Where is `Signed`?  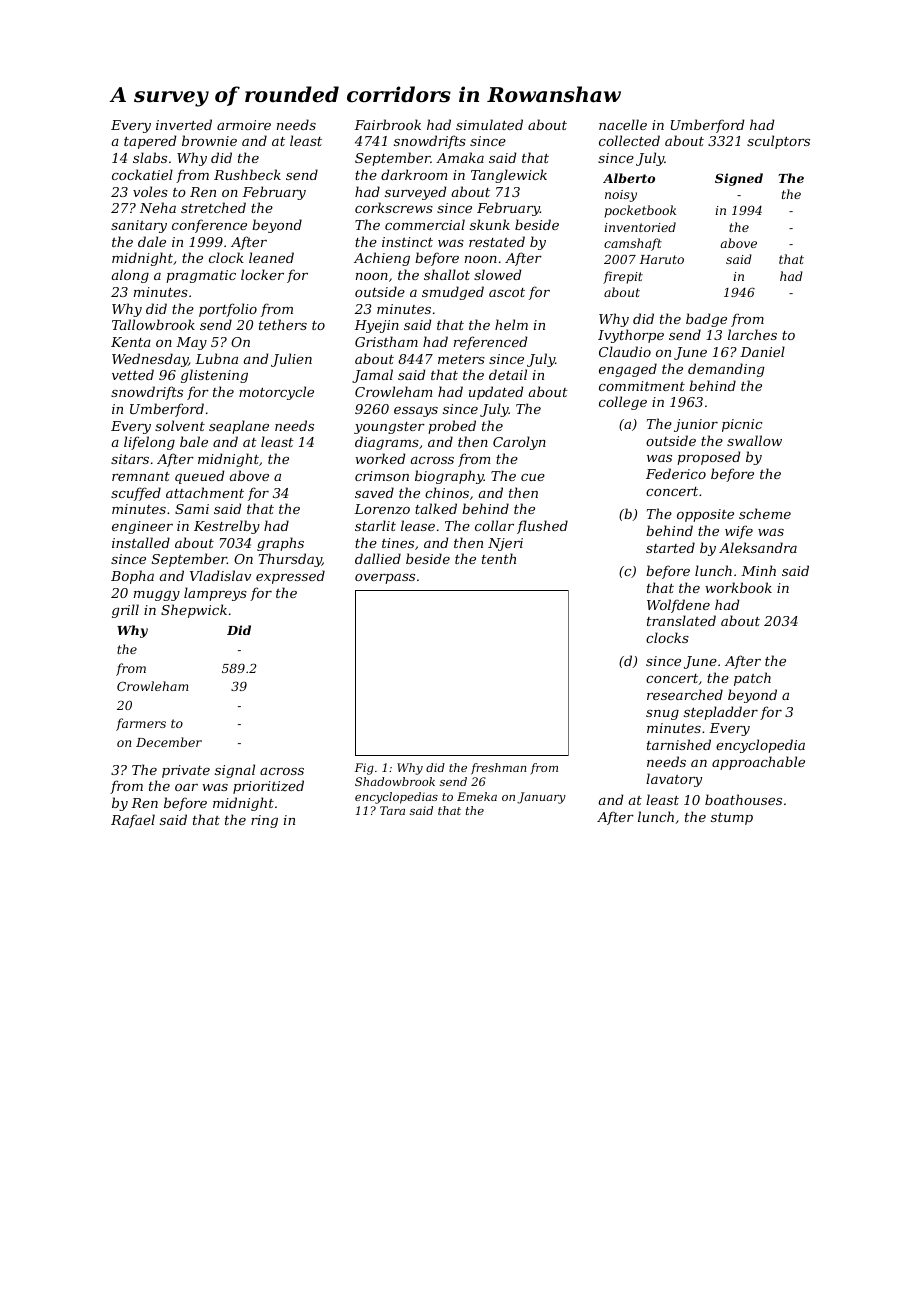 Signed is located at coordinates (739, 179).
